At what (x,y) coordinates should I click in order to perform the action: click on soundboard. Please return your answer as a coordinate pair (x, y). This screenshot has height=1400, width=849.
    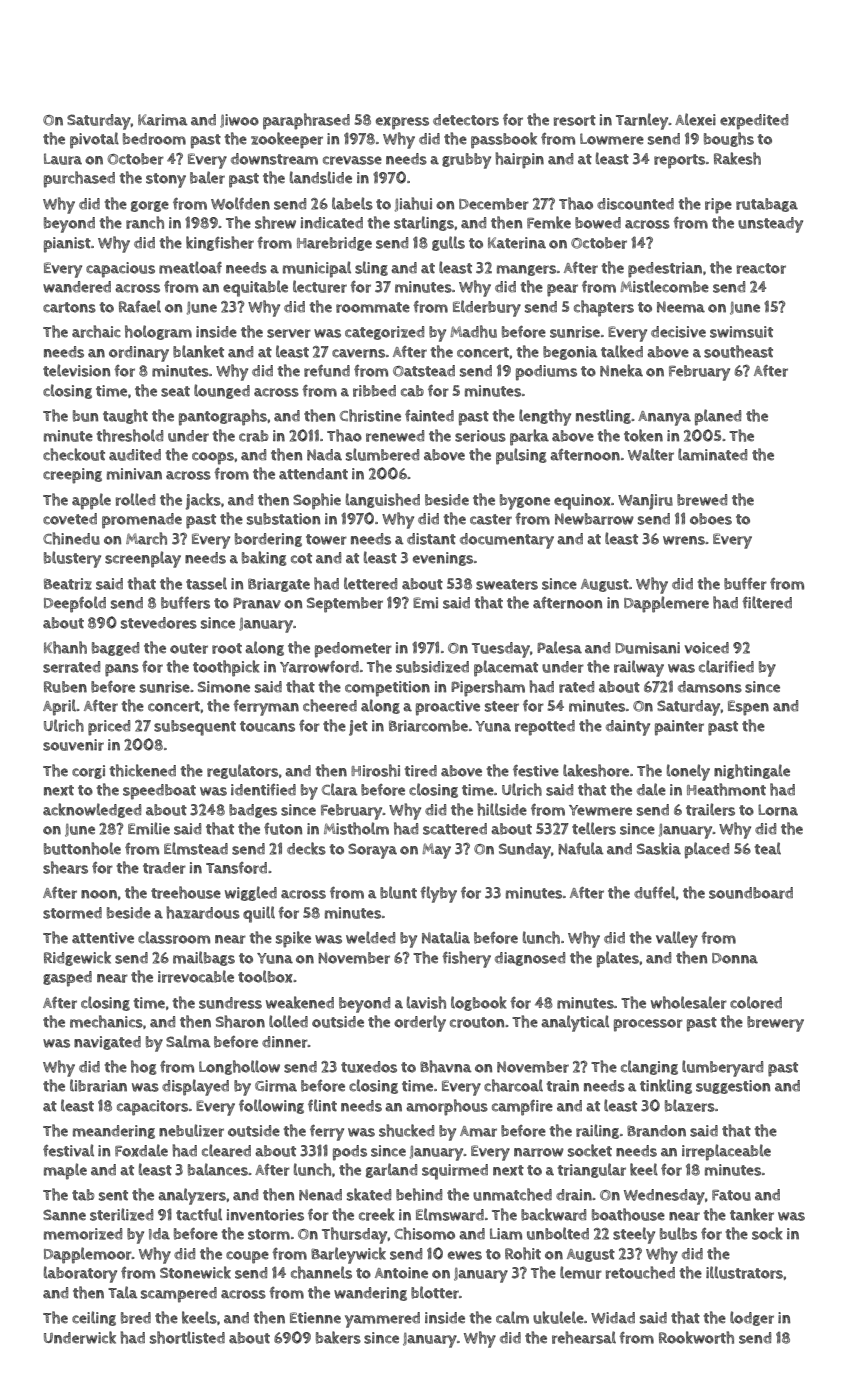
    Looking at the image, I should click on (751, 893).
